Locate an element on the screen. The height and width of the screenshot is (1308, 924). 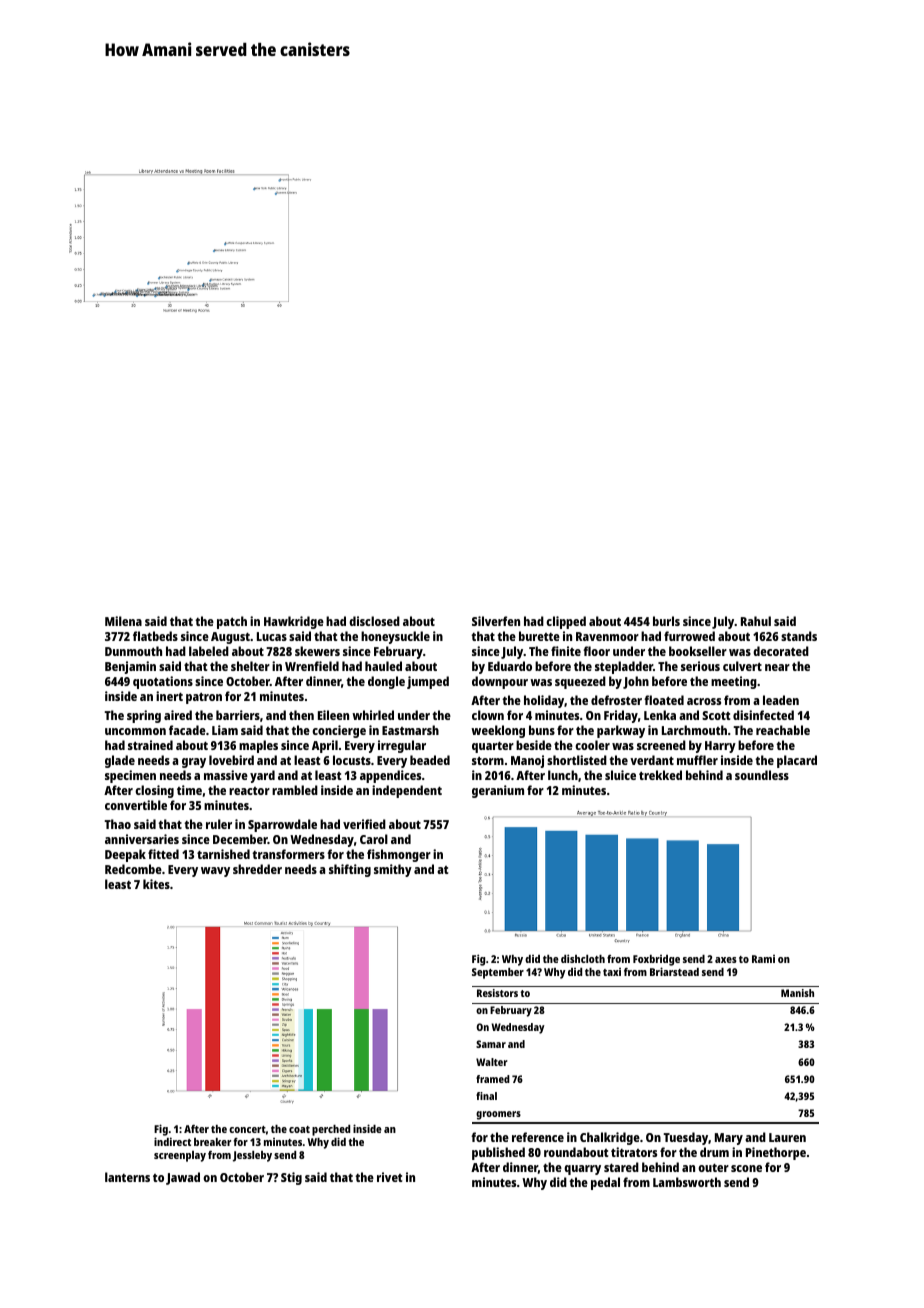
disclosed is located at coordinates (374, 621).
